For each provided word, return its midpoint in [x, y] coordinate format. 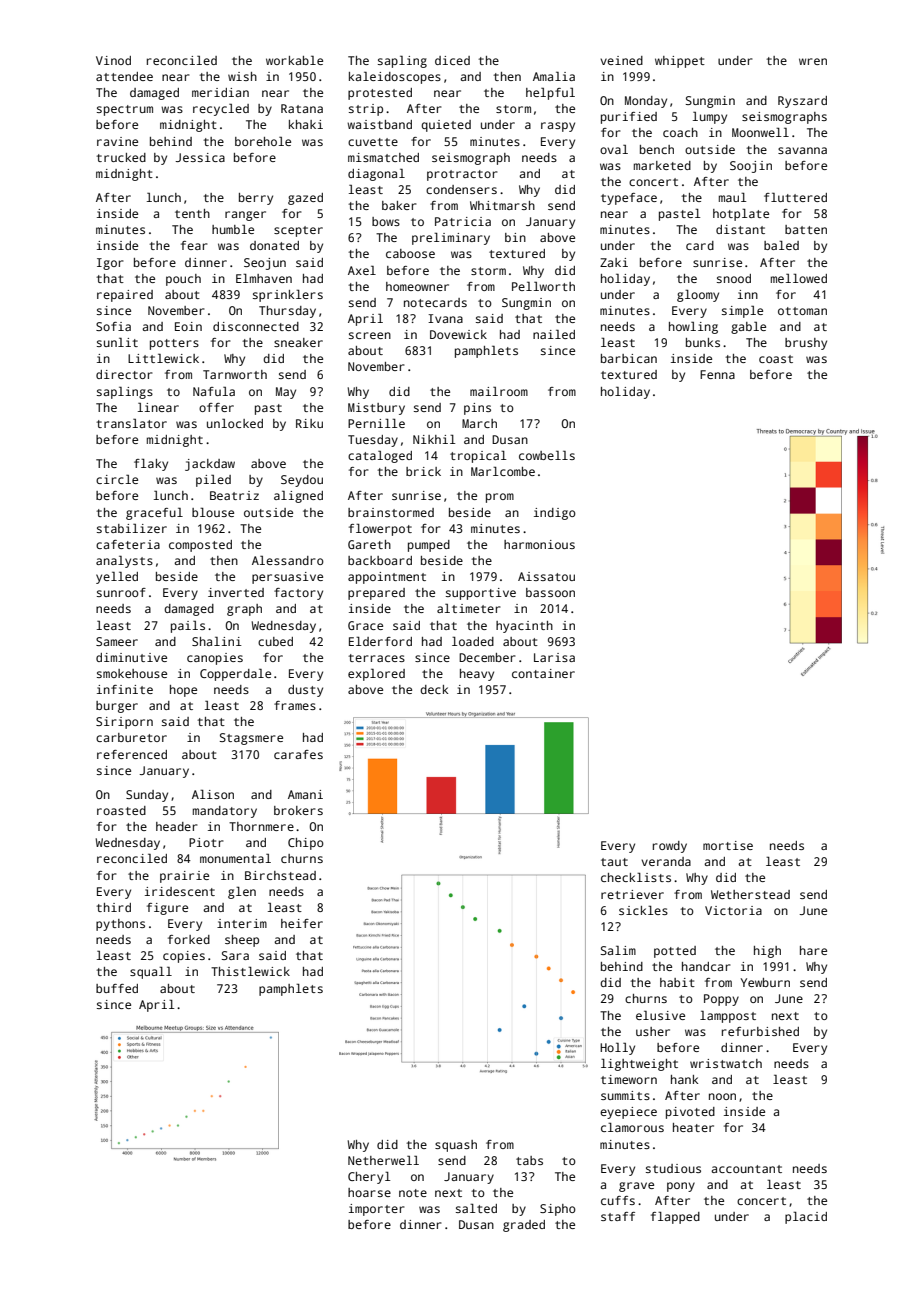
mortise [728, 845]
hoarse [369, 1192]
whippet [680, 62]
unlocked [235, 423]
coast [776, 359]
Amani [305, 794]
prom [500, 498]
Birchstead [280, 875]
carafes [298, 754]
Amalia [554, 76]
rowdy [670, 847]
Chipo [306, 844]
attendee [124, 76]
